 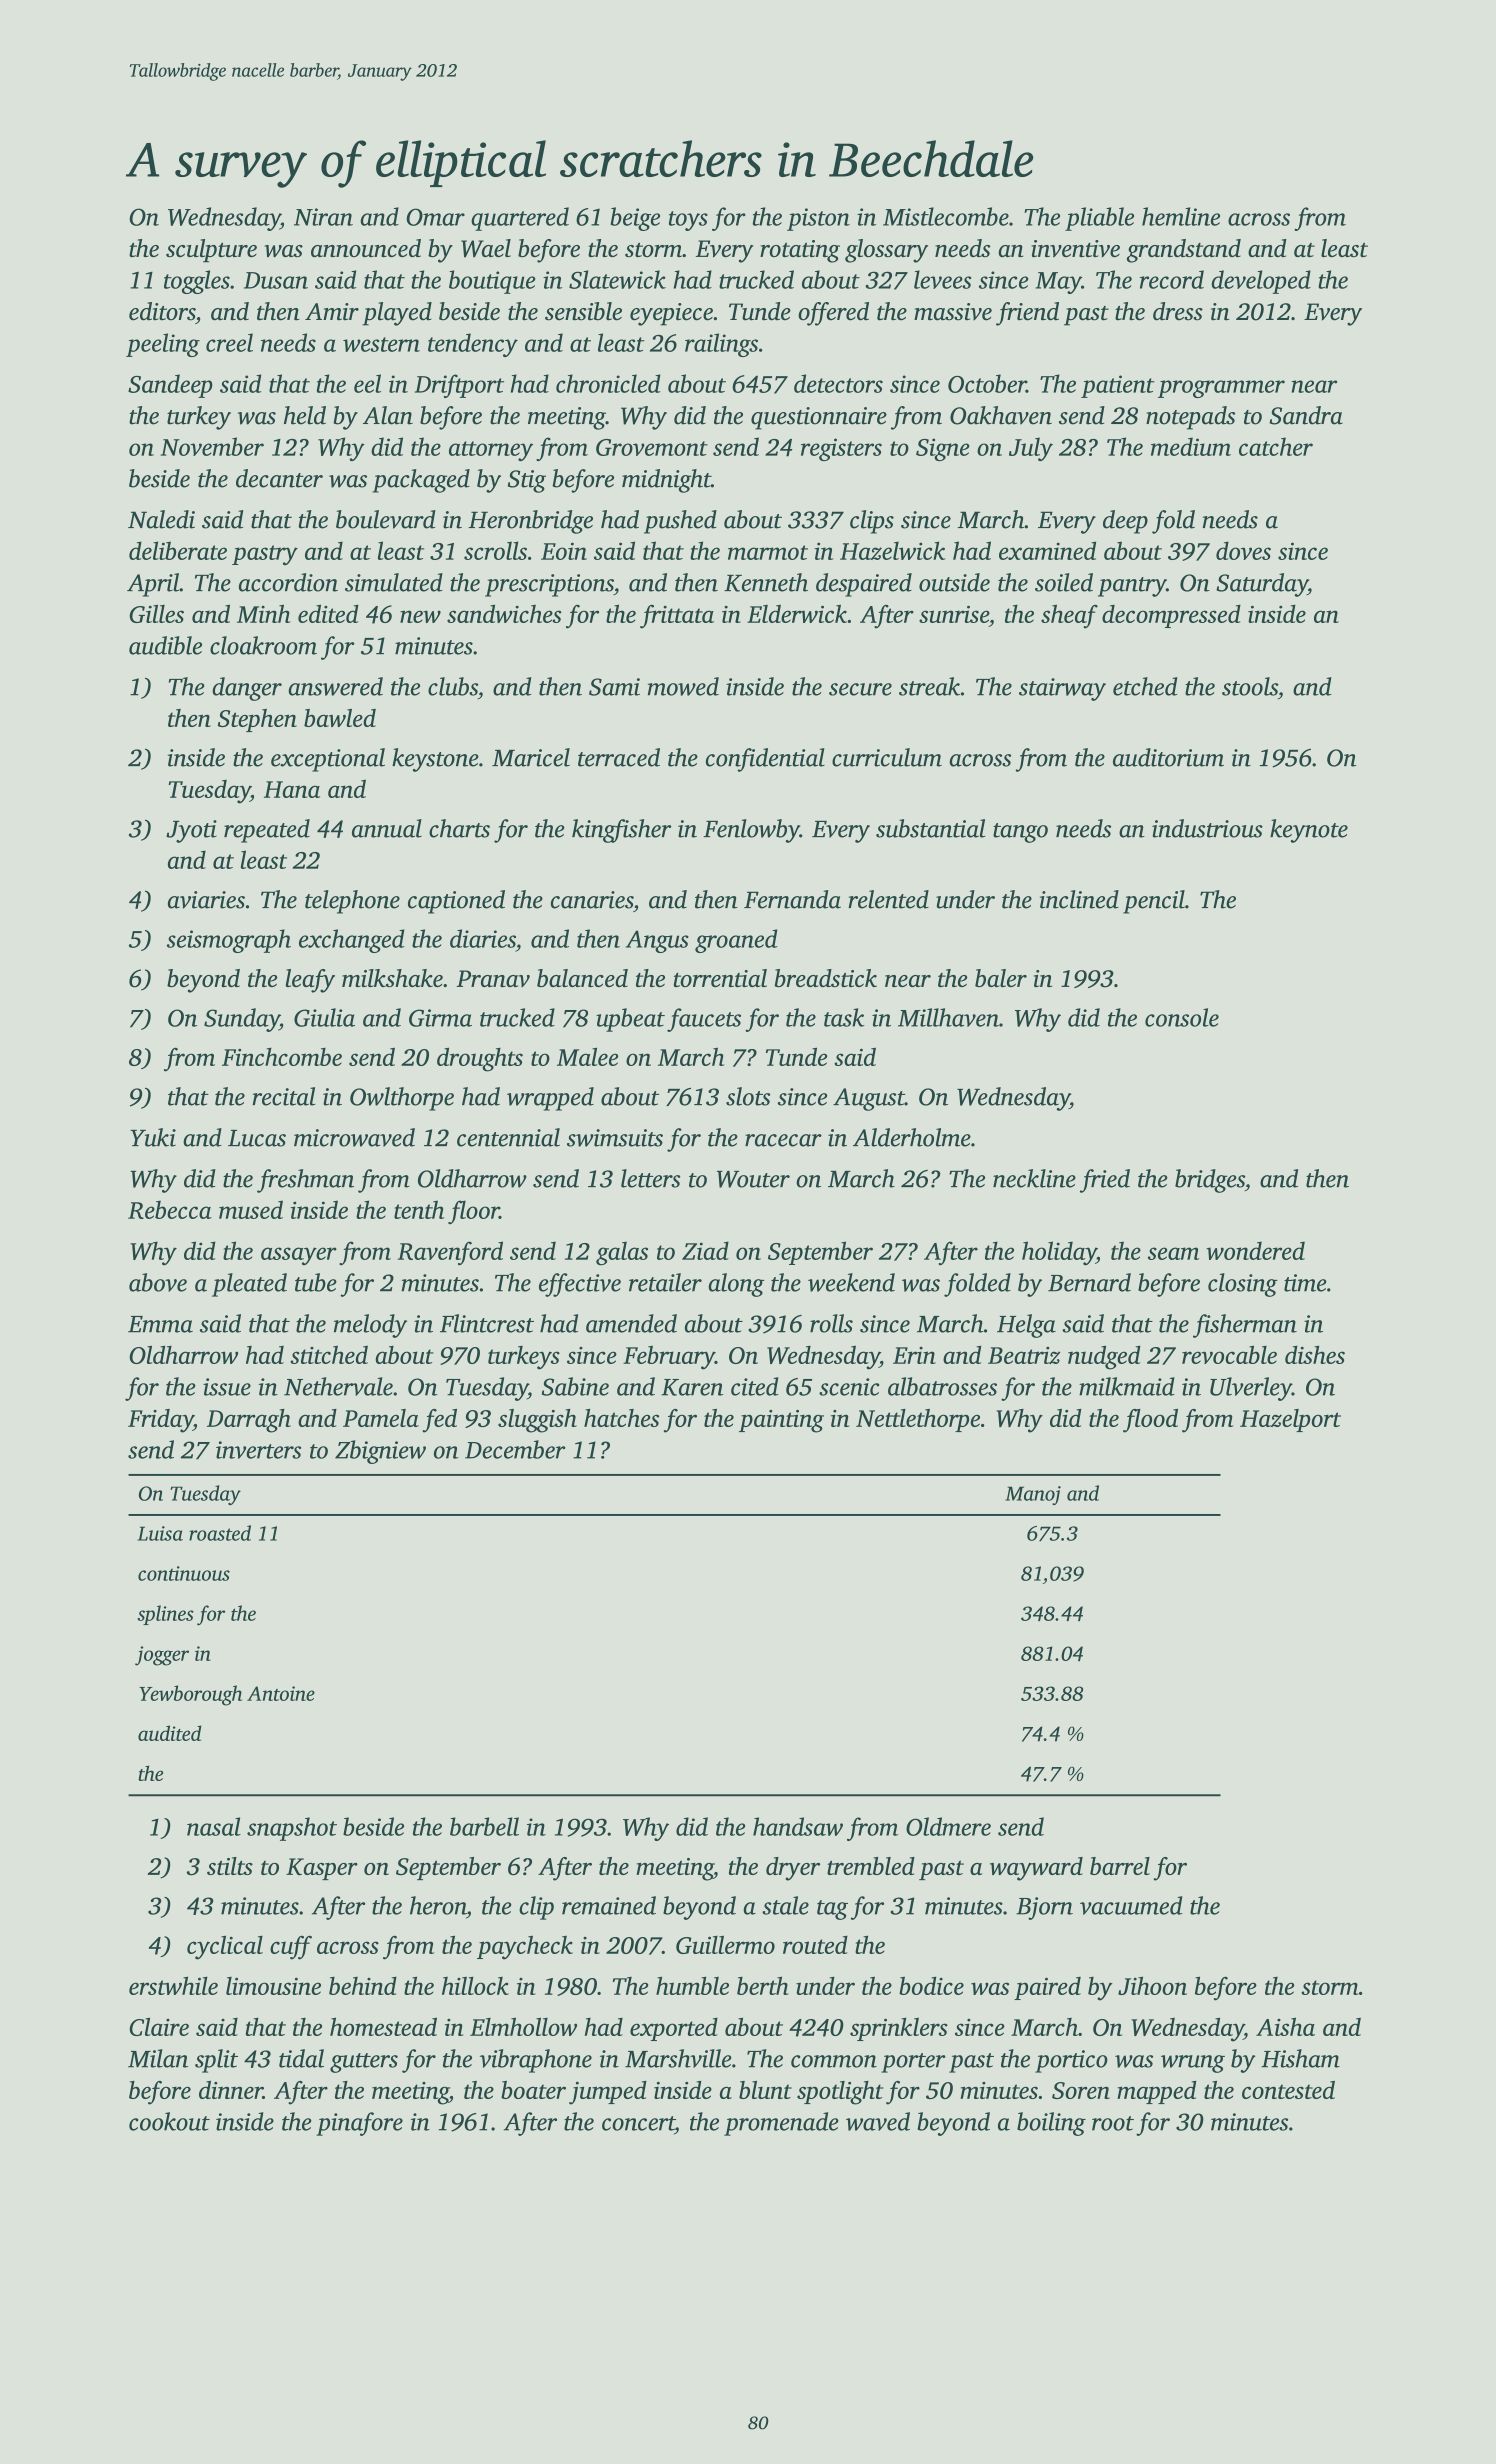 I want to click on hatches, so click(x=621, y=1418).
